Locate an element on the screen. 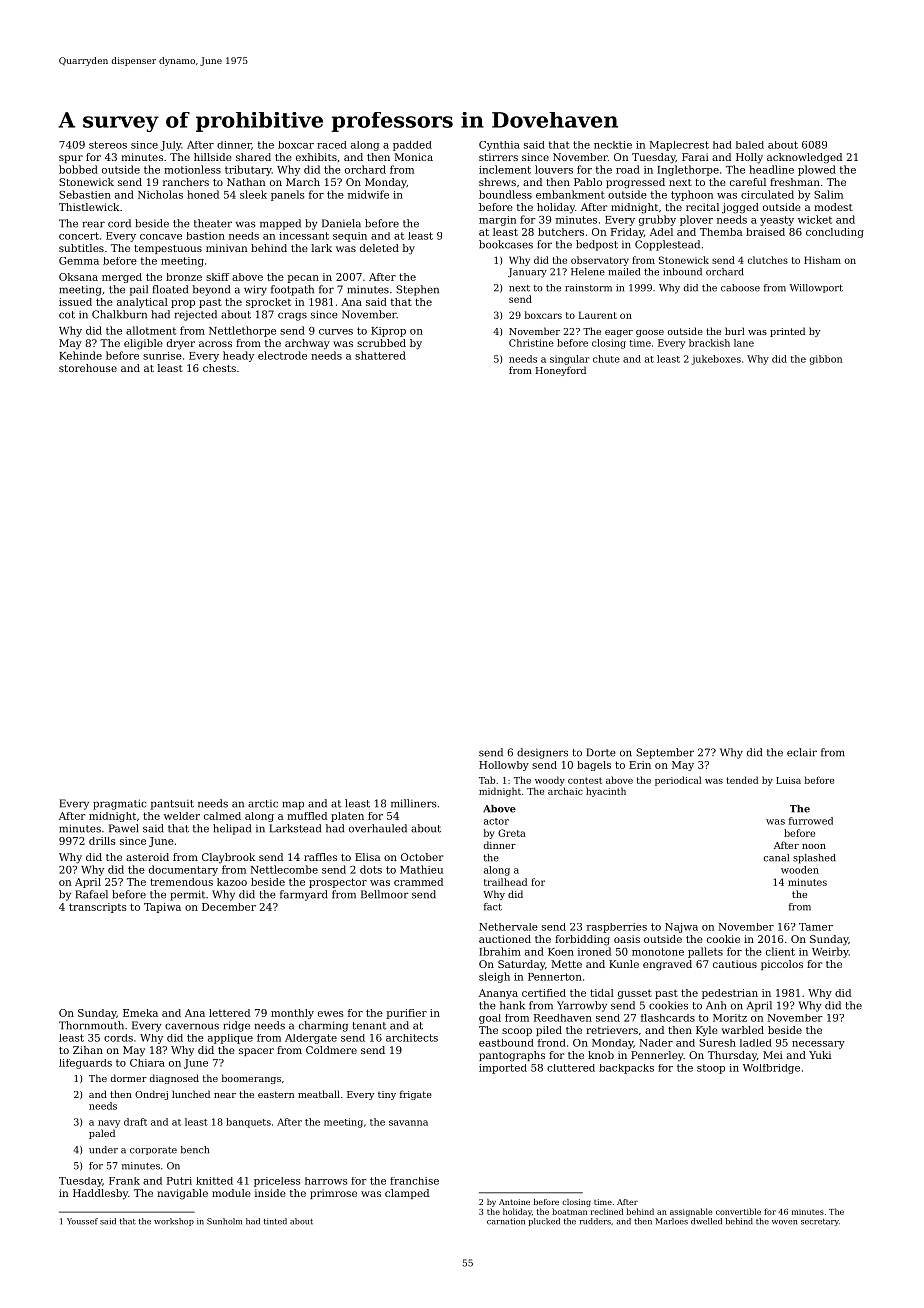 This screenshot has height=1308, width=924. workshop is located at coordinates (174, 1222).
